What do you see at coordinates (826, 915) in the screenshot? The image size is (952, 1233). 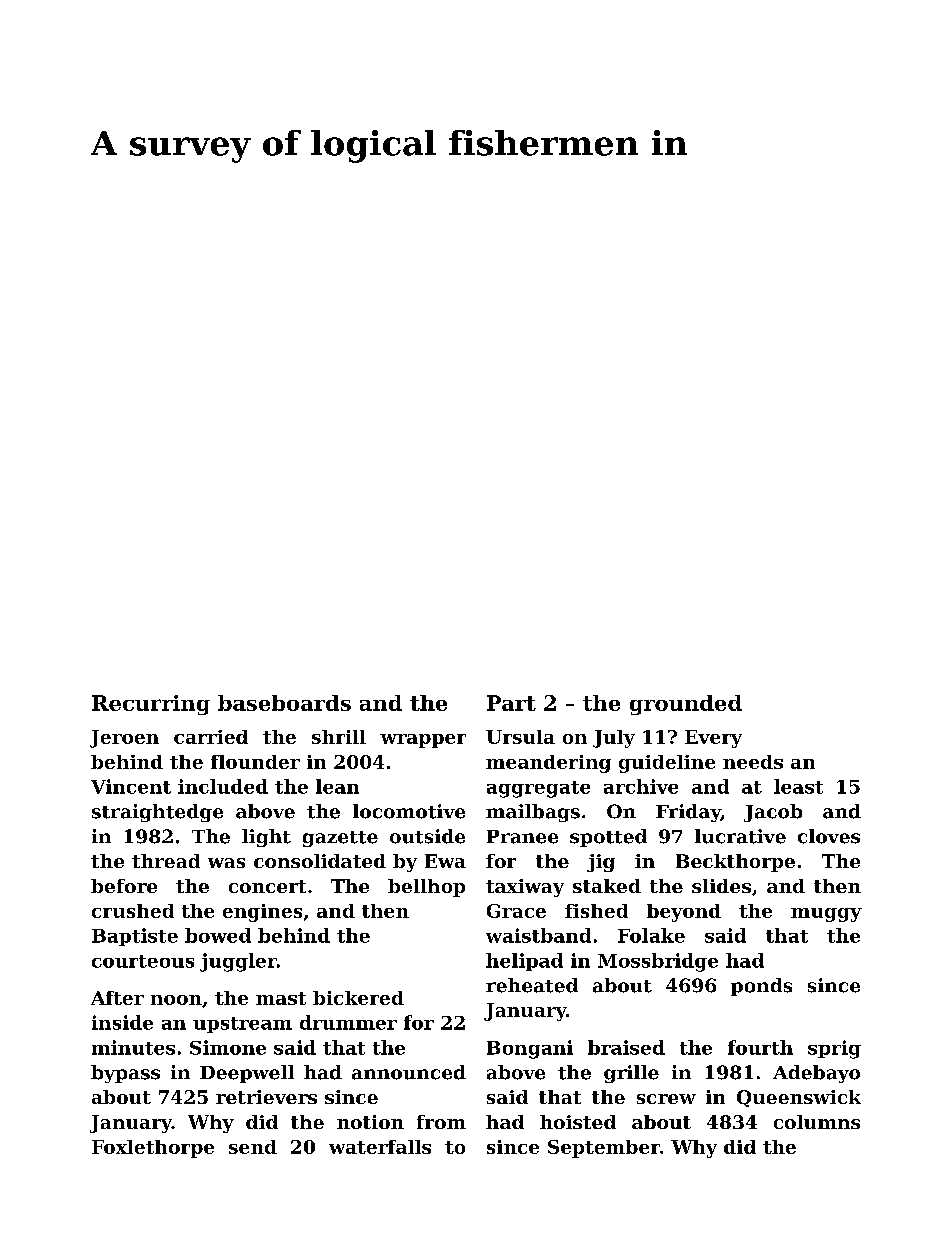 I see `muggy` at bounding box center [826, 915].
